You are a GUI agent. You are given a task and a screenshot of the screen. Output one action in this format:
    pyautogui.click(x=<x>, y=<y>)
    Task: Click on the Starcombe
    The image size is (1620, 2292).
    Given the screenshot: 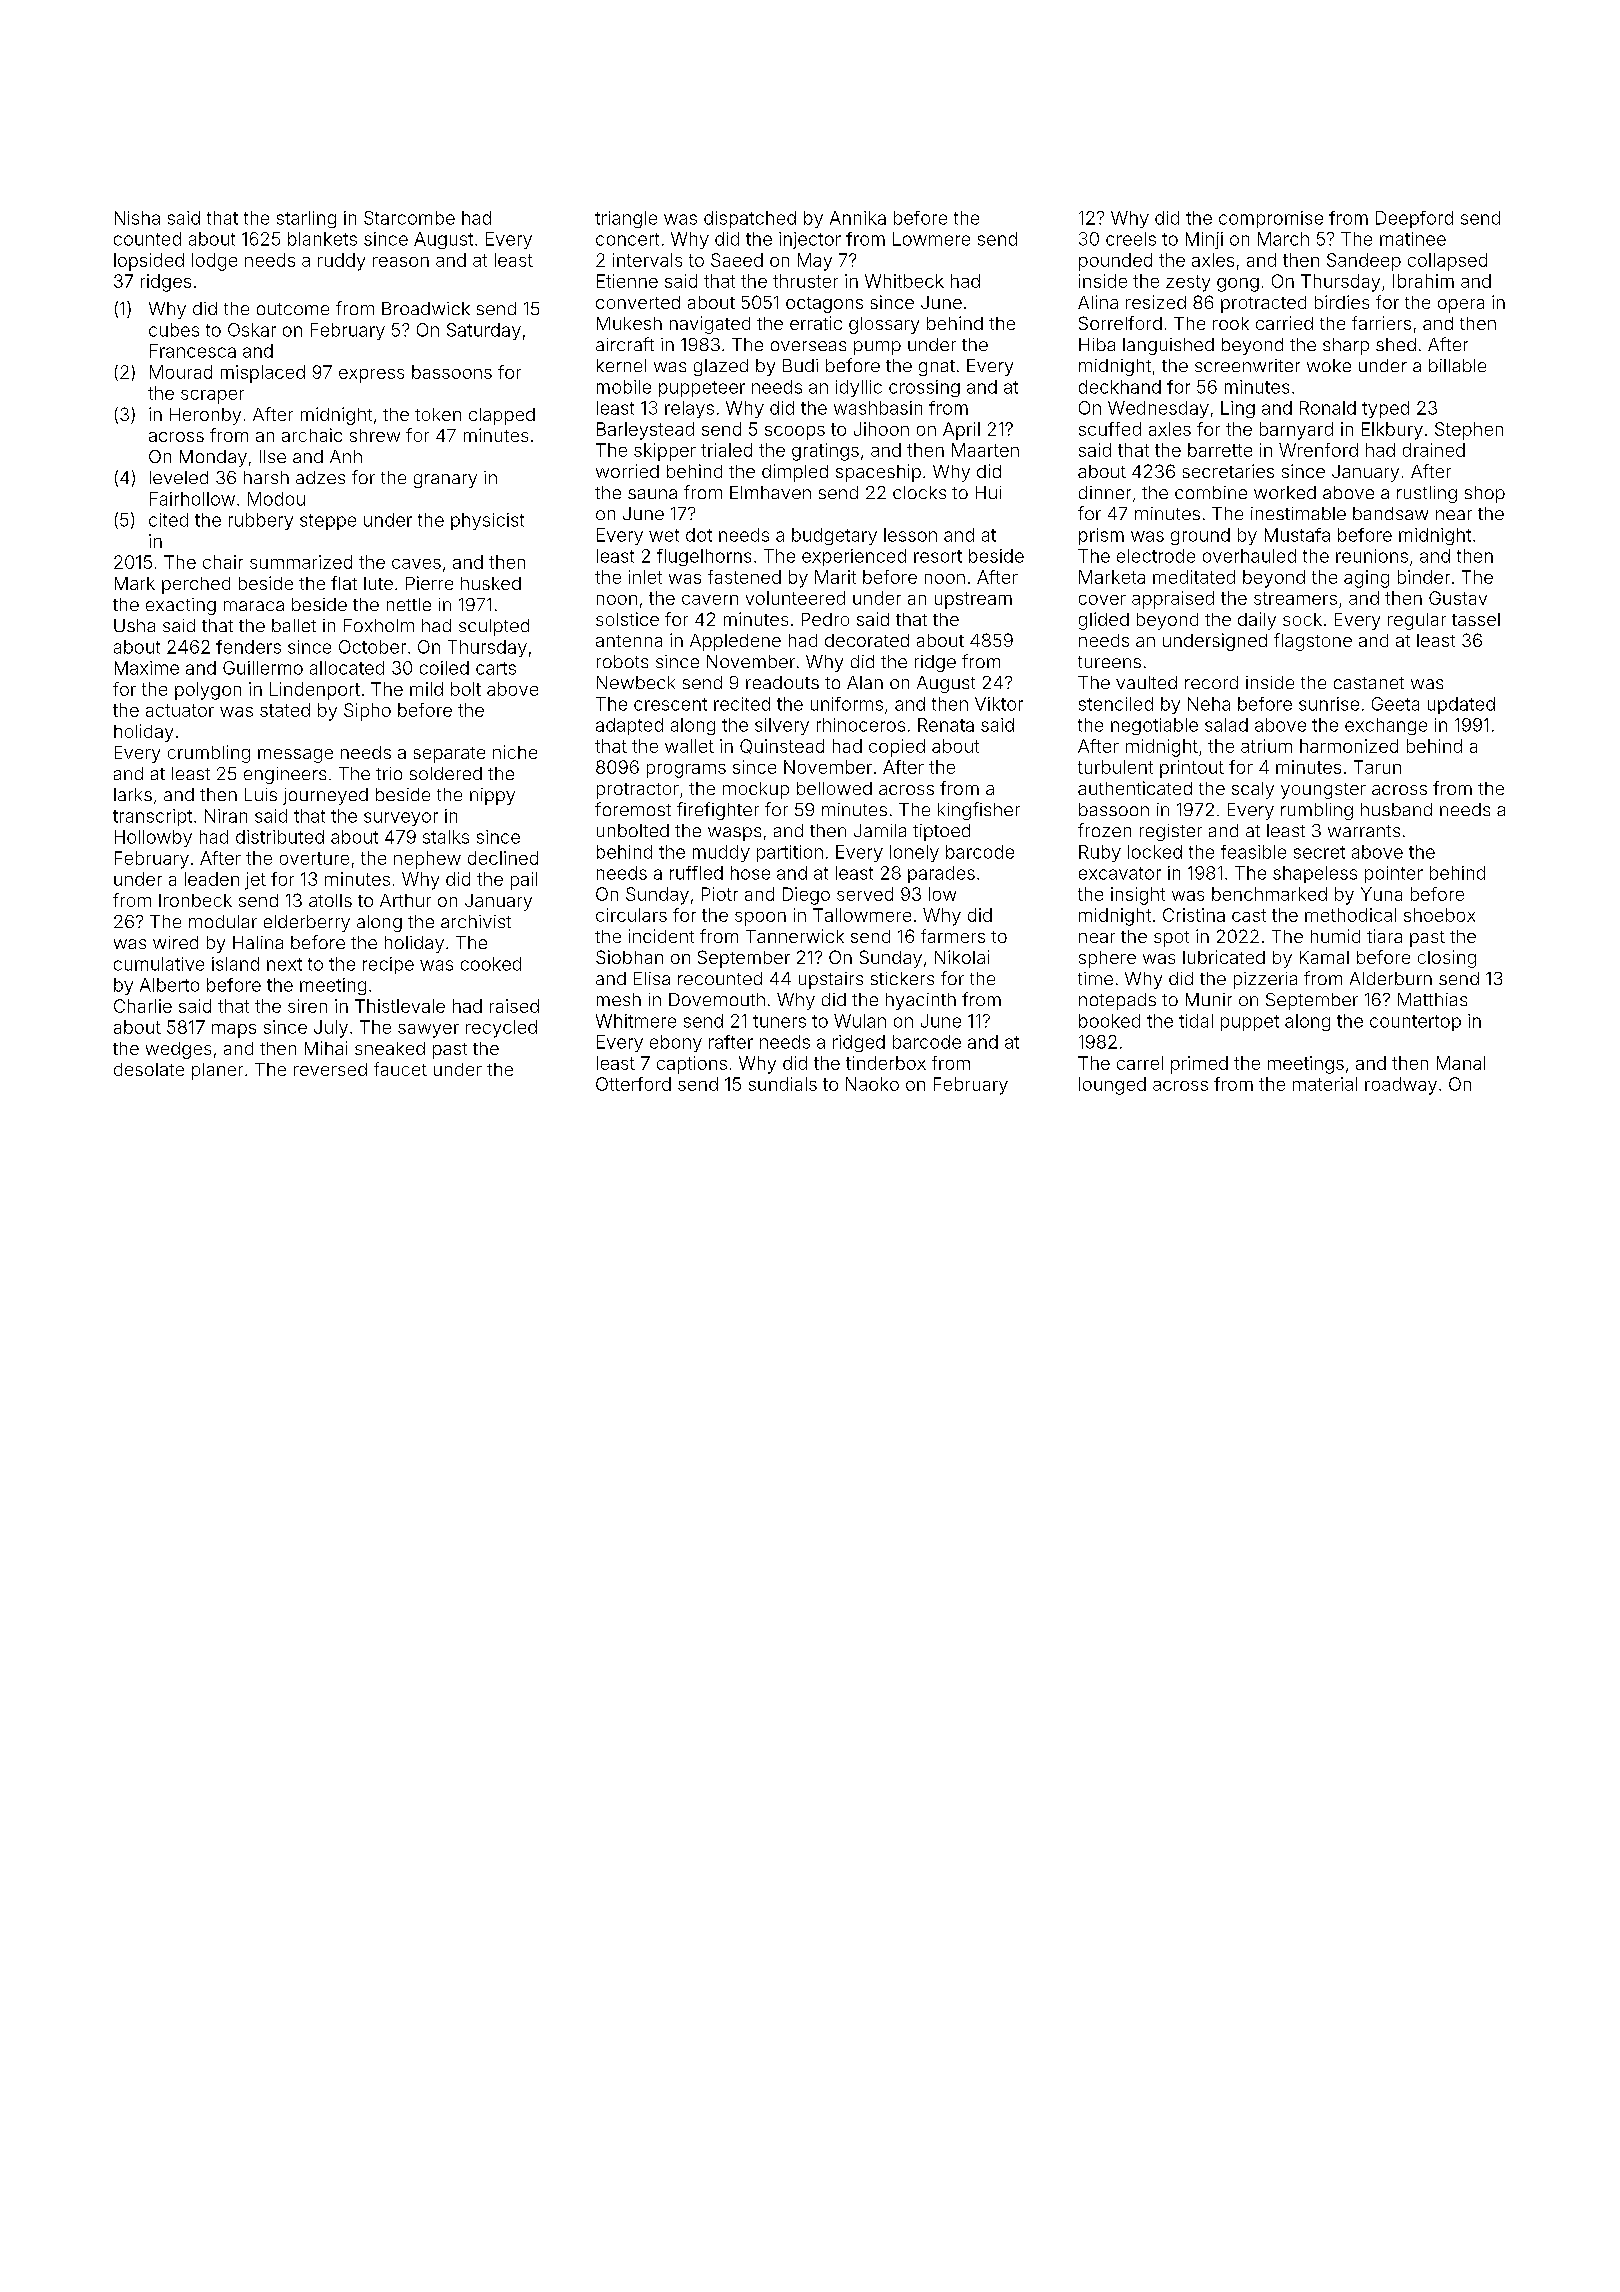 What is the action you would take?
    pyautogui.click(x=409, y=218)
